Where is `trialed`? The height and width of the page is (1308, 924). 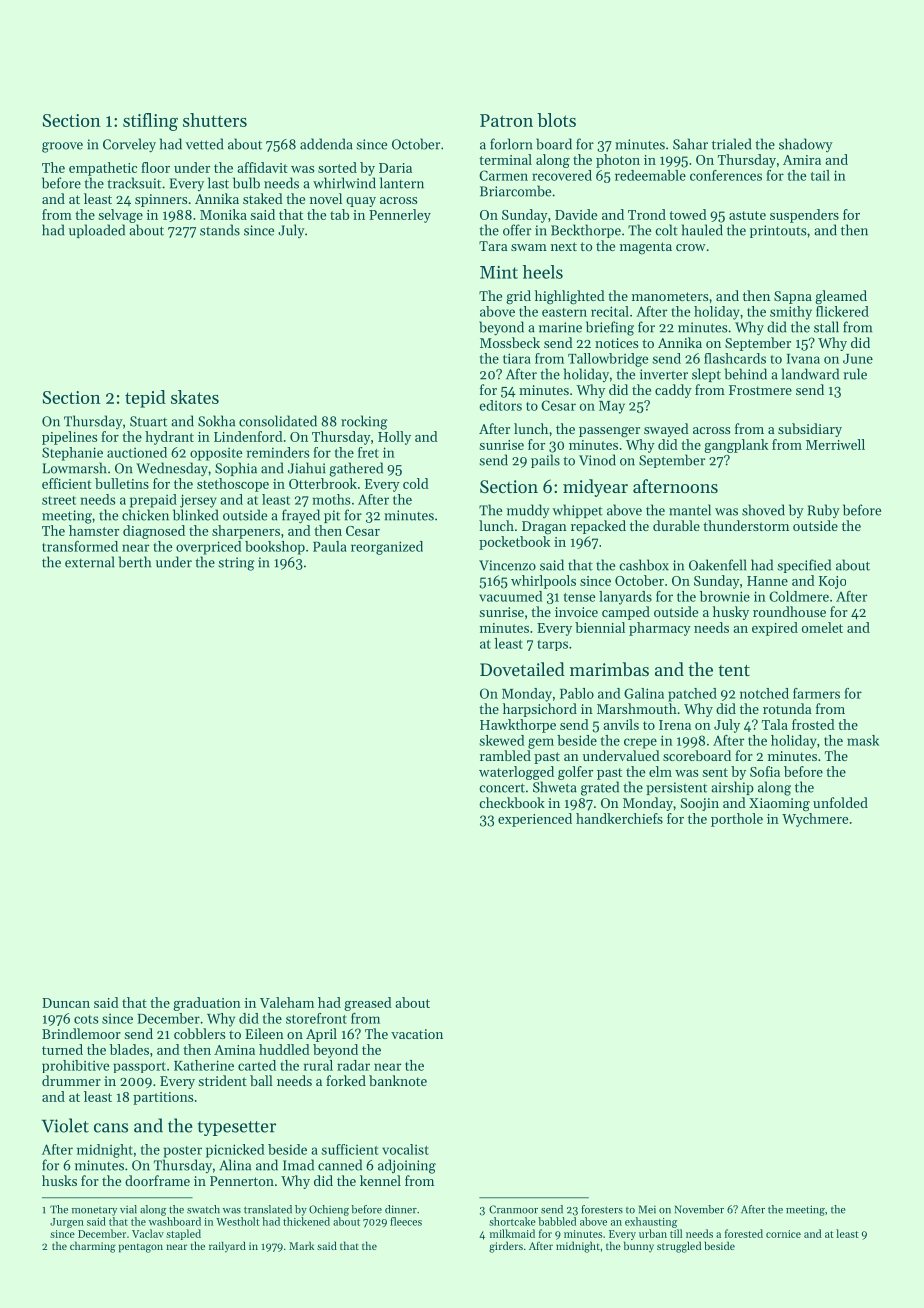
trialed is located at coordinates (731, 144).
